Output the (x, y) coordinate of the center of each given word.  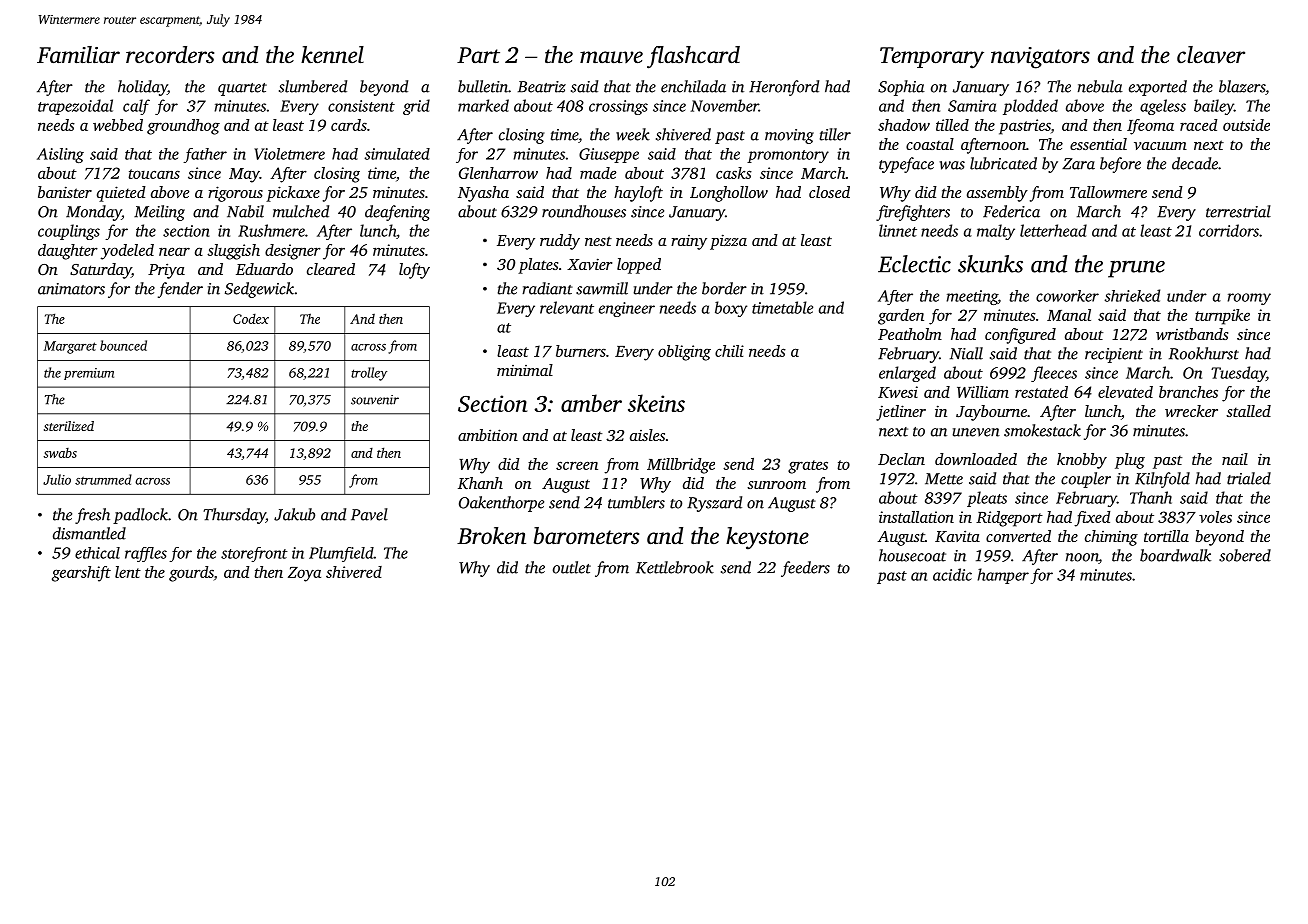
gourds (191, 574)
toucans (154, 174)
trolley (369, 374)
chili (729, 351)
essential (1098, 144)
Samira (972, 106)
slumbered (313, 86)
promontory (788, 156)
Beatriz (542, 87)
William (983, 392)
